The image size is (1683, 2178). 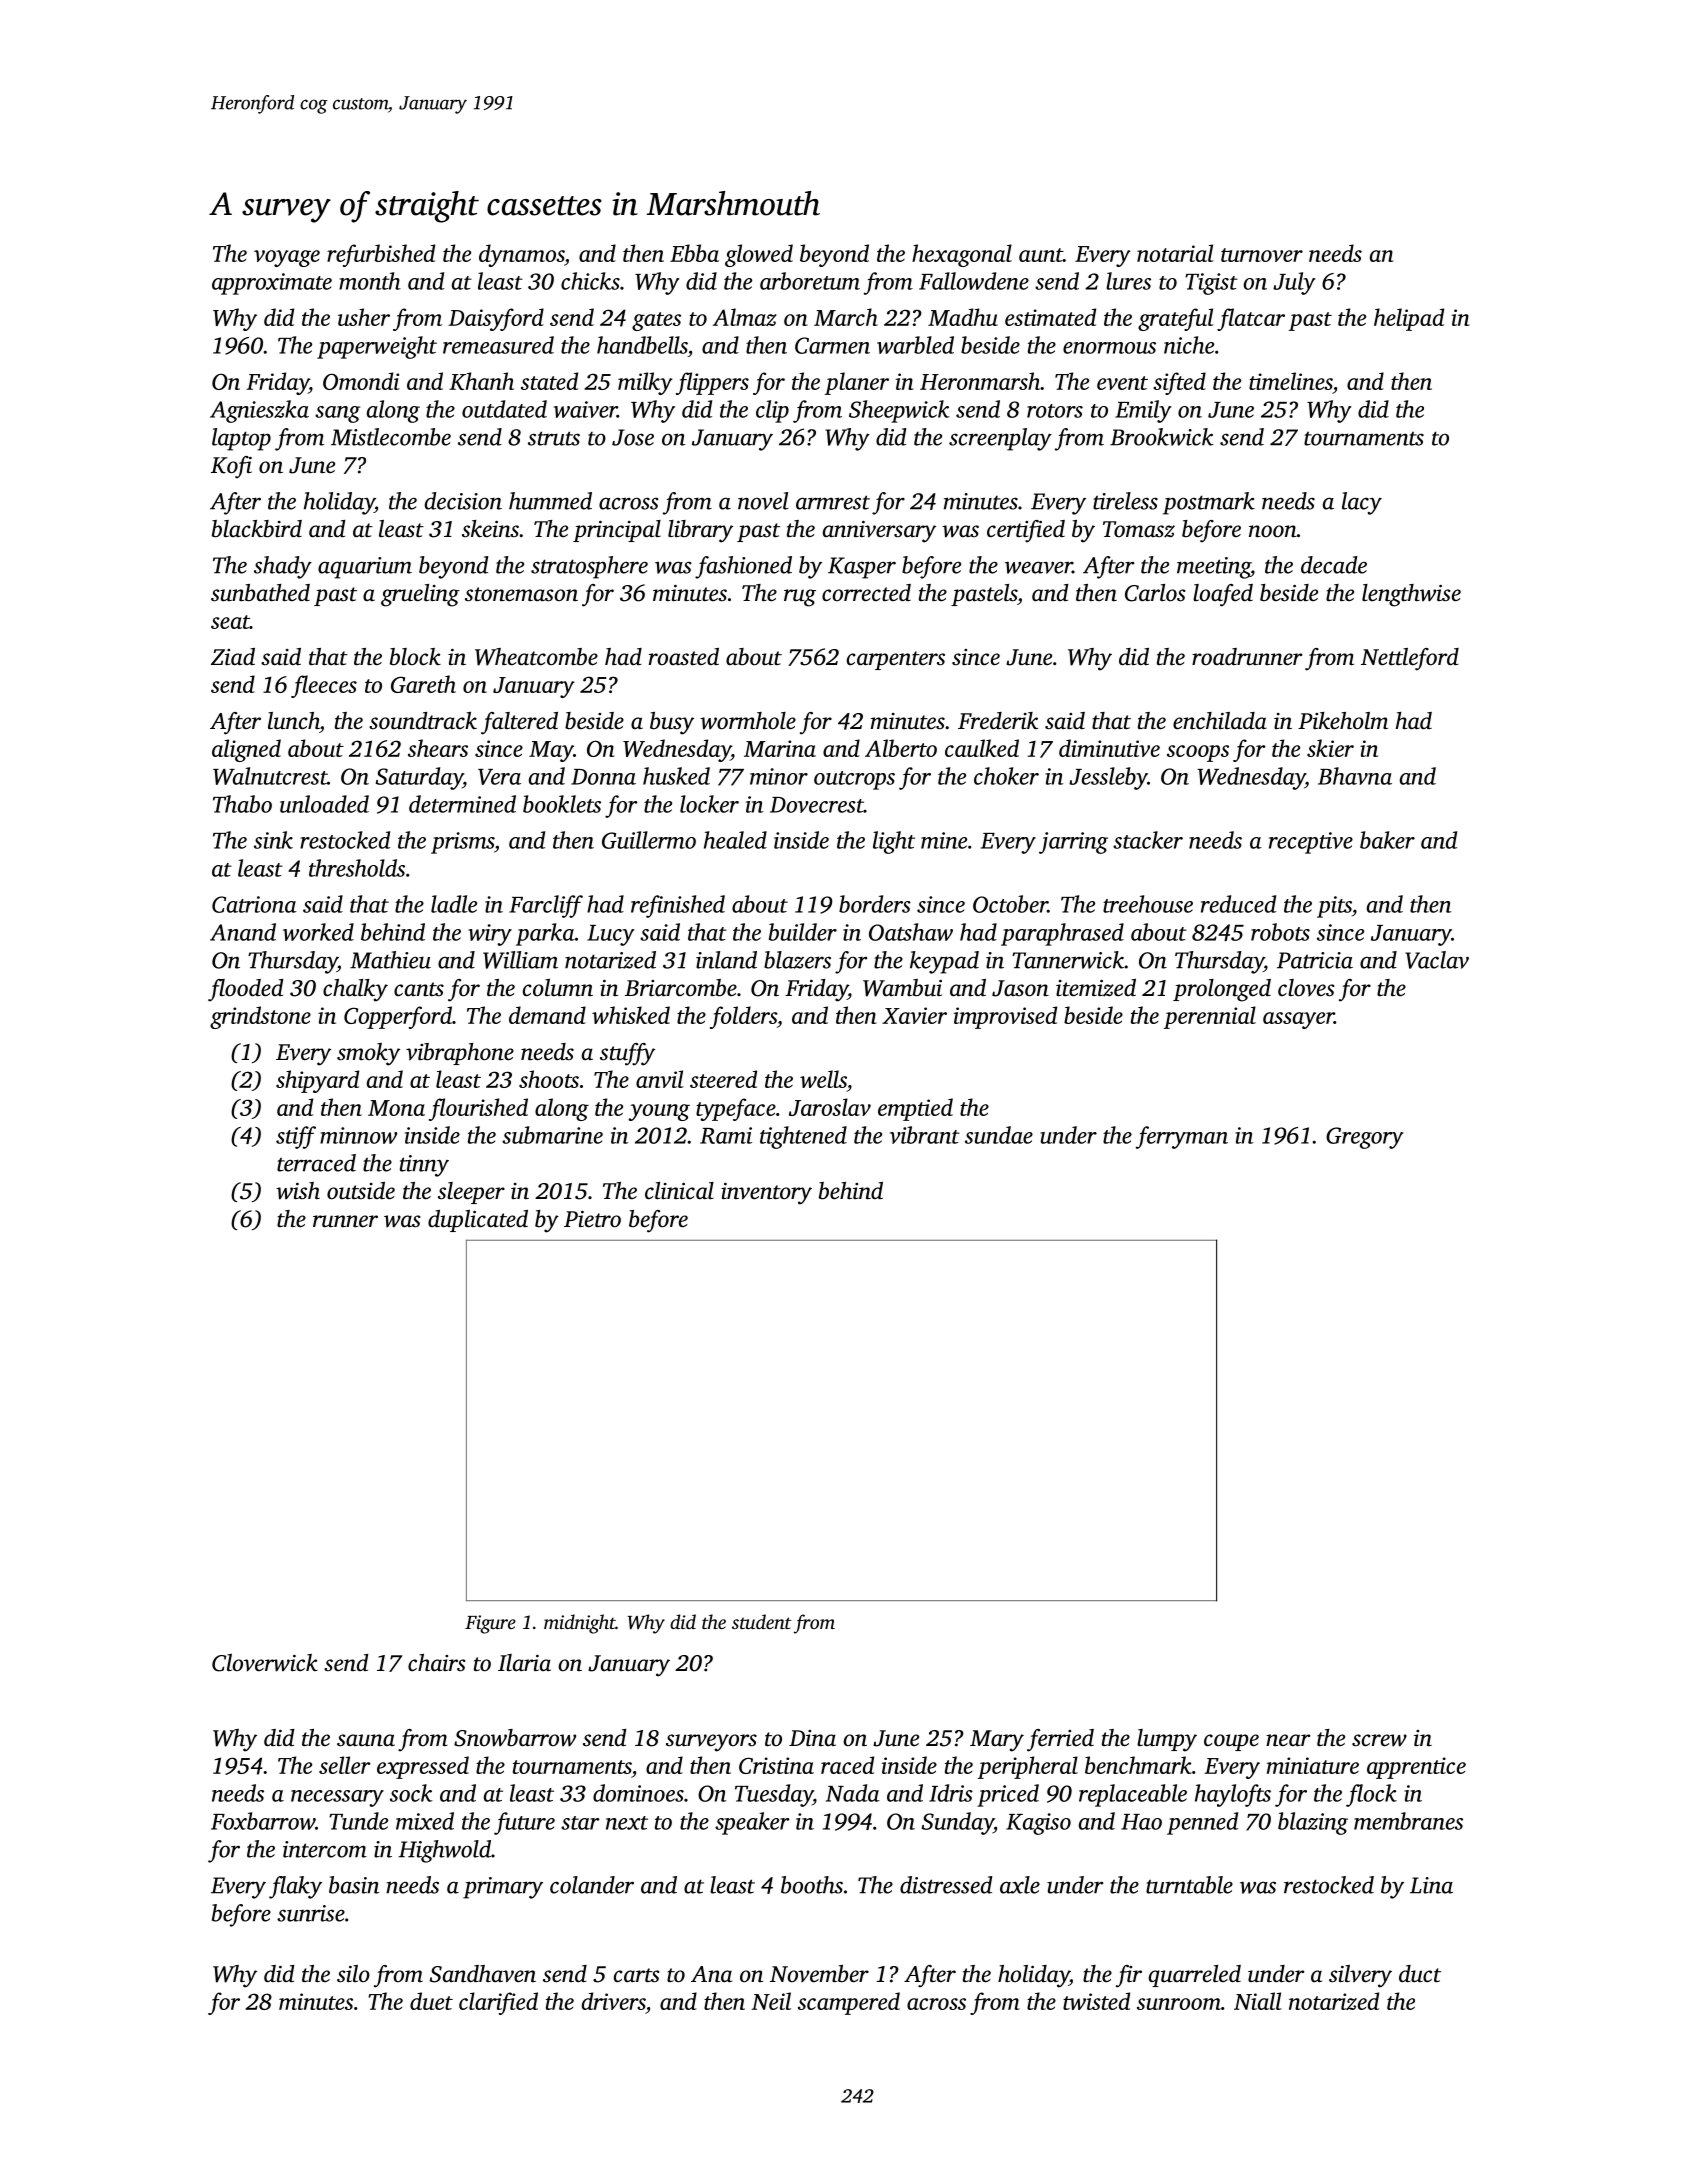 I want to click on sundae, so click(x=999, y=1135).
